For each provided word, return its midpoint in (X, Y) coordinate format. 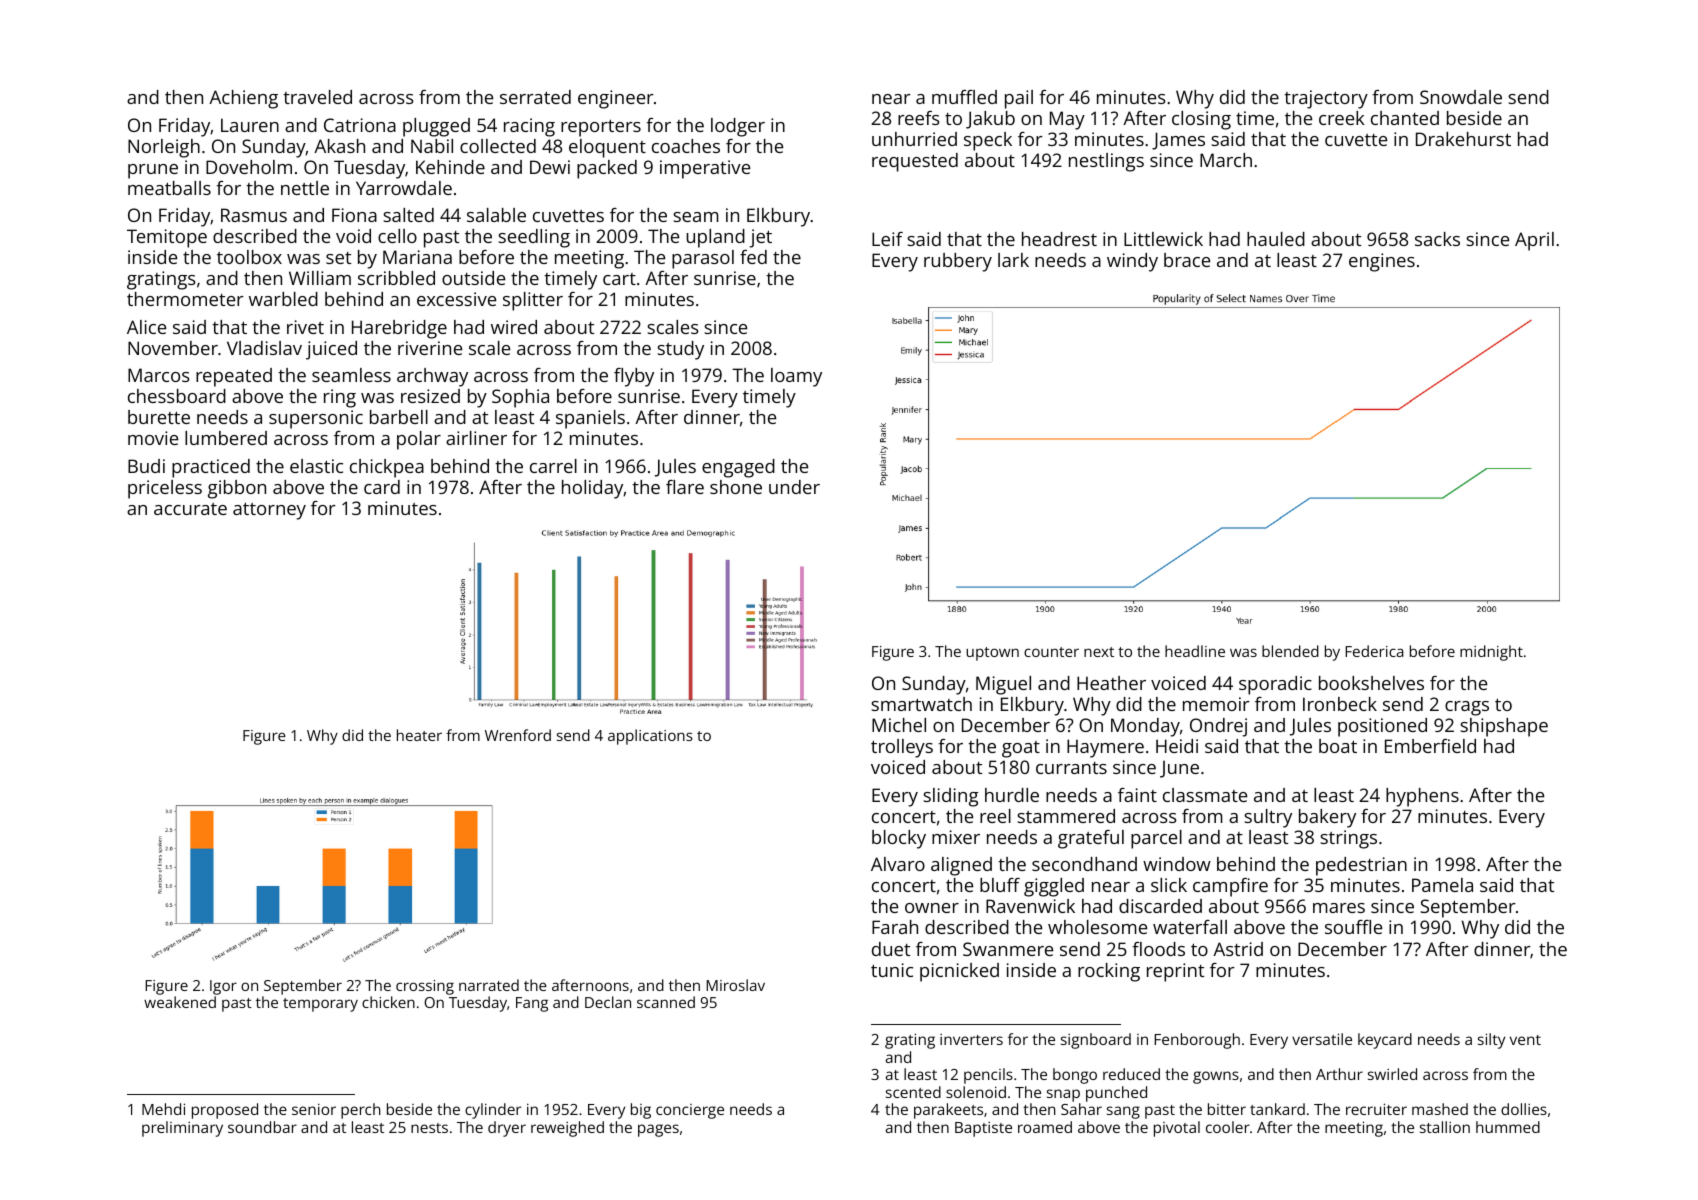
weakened (180, 1002)
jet (760, 238)
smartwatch (921, 704)
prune (153, 171)
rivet (305, 327)
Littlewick (1163, 239)
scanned (666, 1002)
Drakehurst (1463, 139)
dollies (1524, 1109)
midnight (1491, 653)
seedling (534, 238)
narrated (489, 985)
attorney (269, 511)
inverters (971, 1039)
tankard (1277, 1109)
